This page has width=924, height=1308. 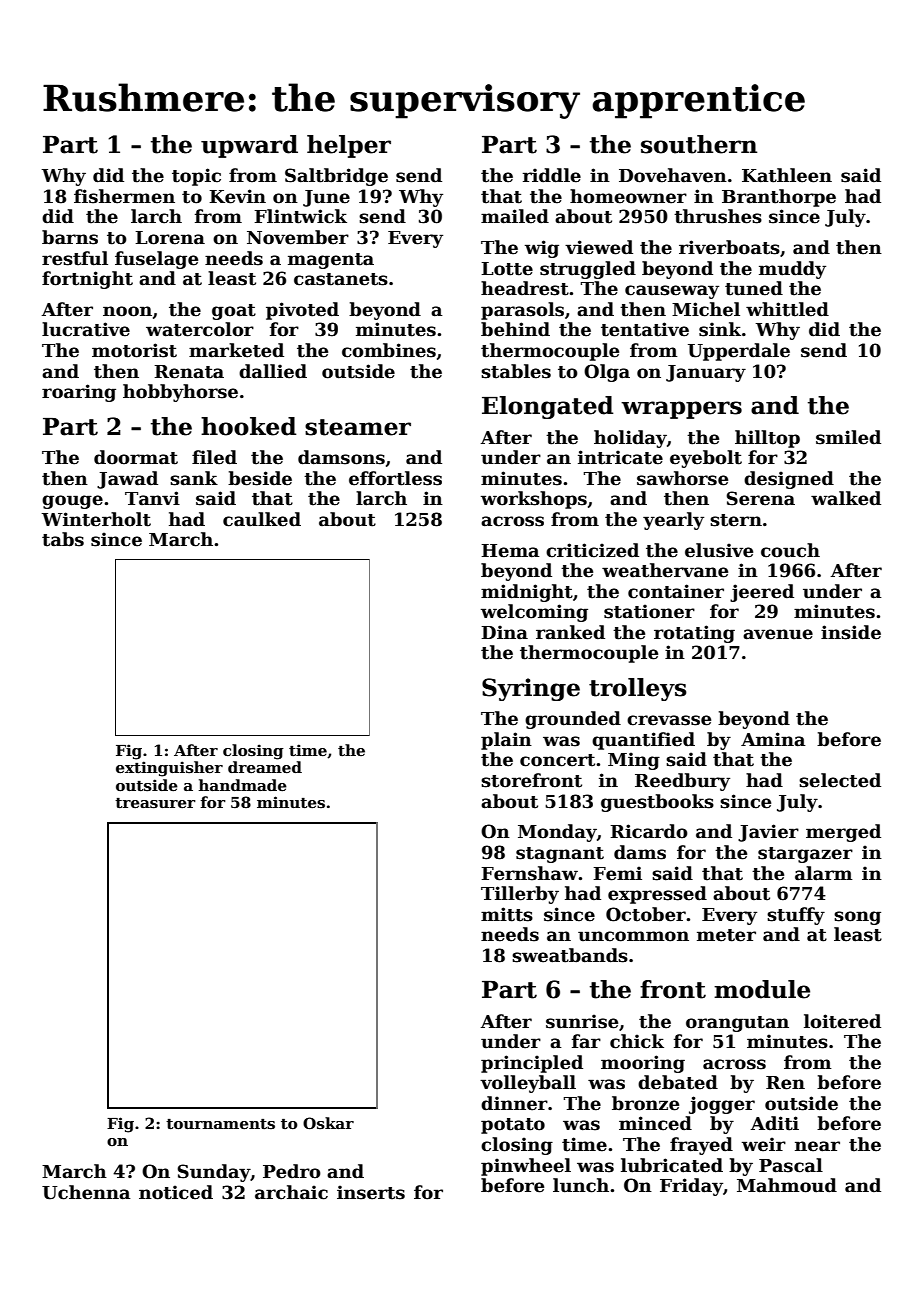 What do you see at coordinates (787, 1185) in the page?
I see `Mahmoud` at bounding box center [787, 1185].
